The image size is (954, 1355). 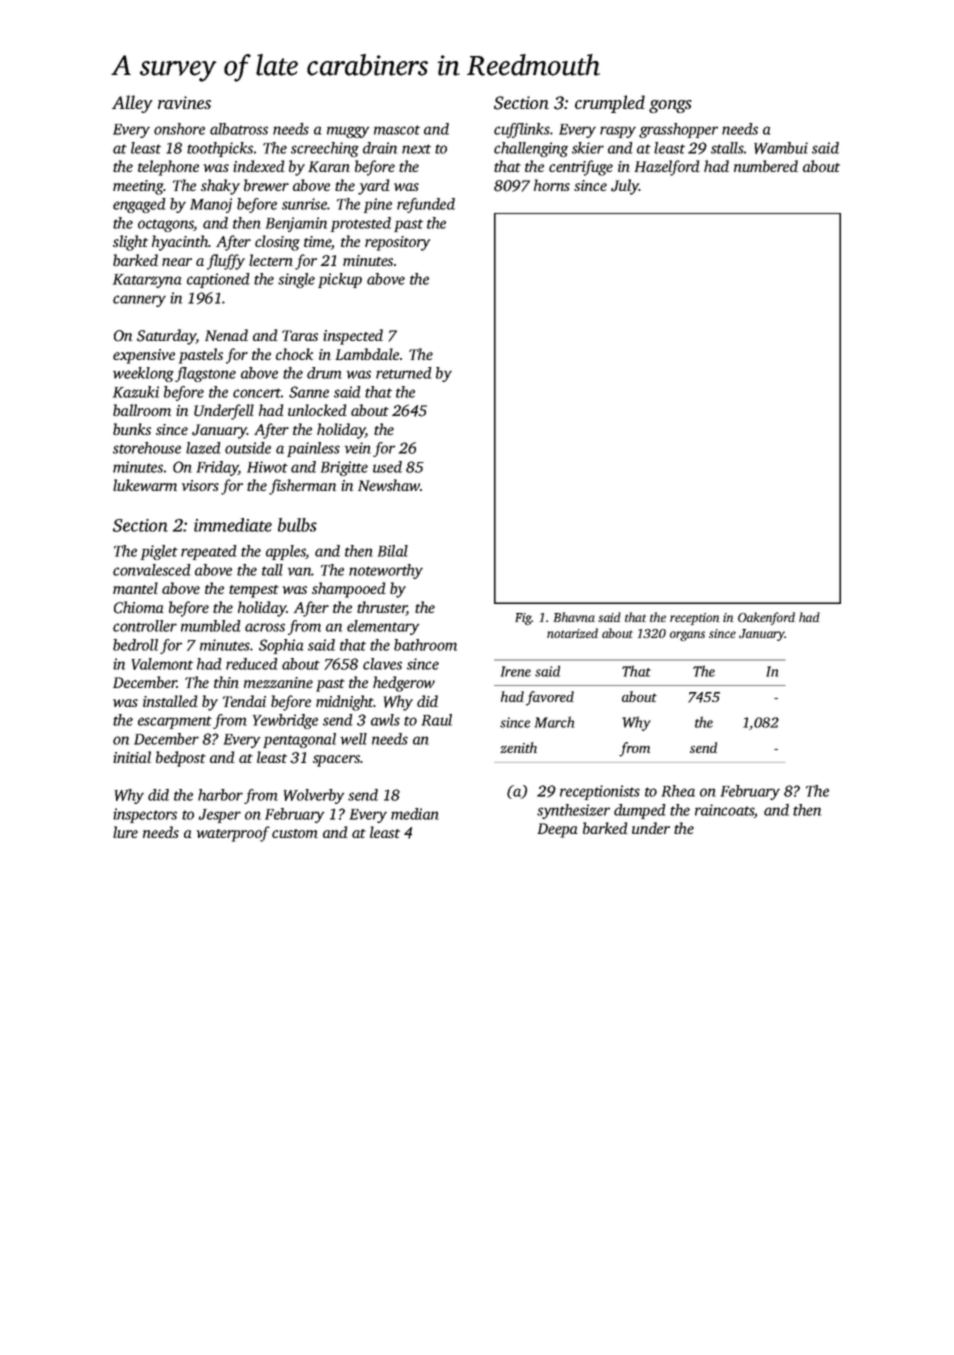 I want to click on Hazelford, so click(x=667, y=168).
